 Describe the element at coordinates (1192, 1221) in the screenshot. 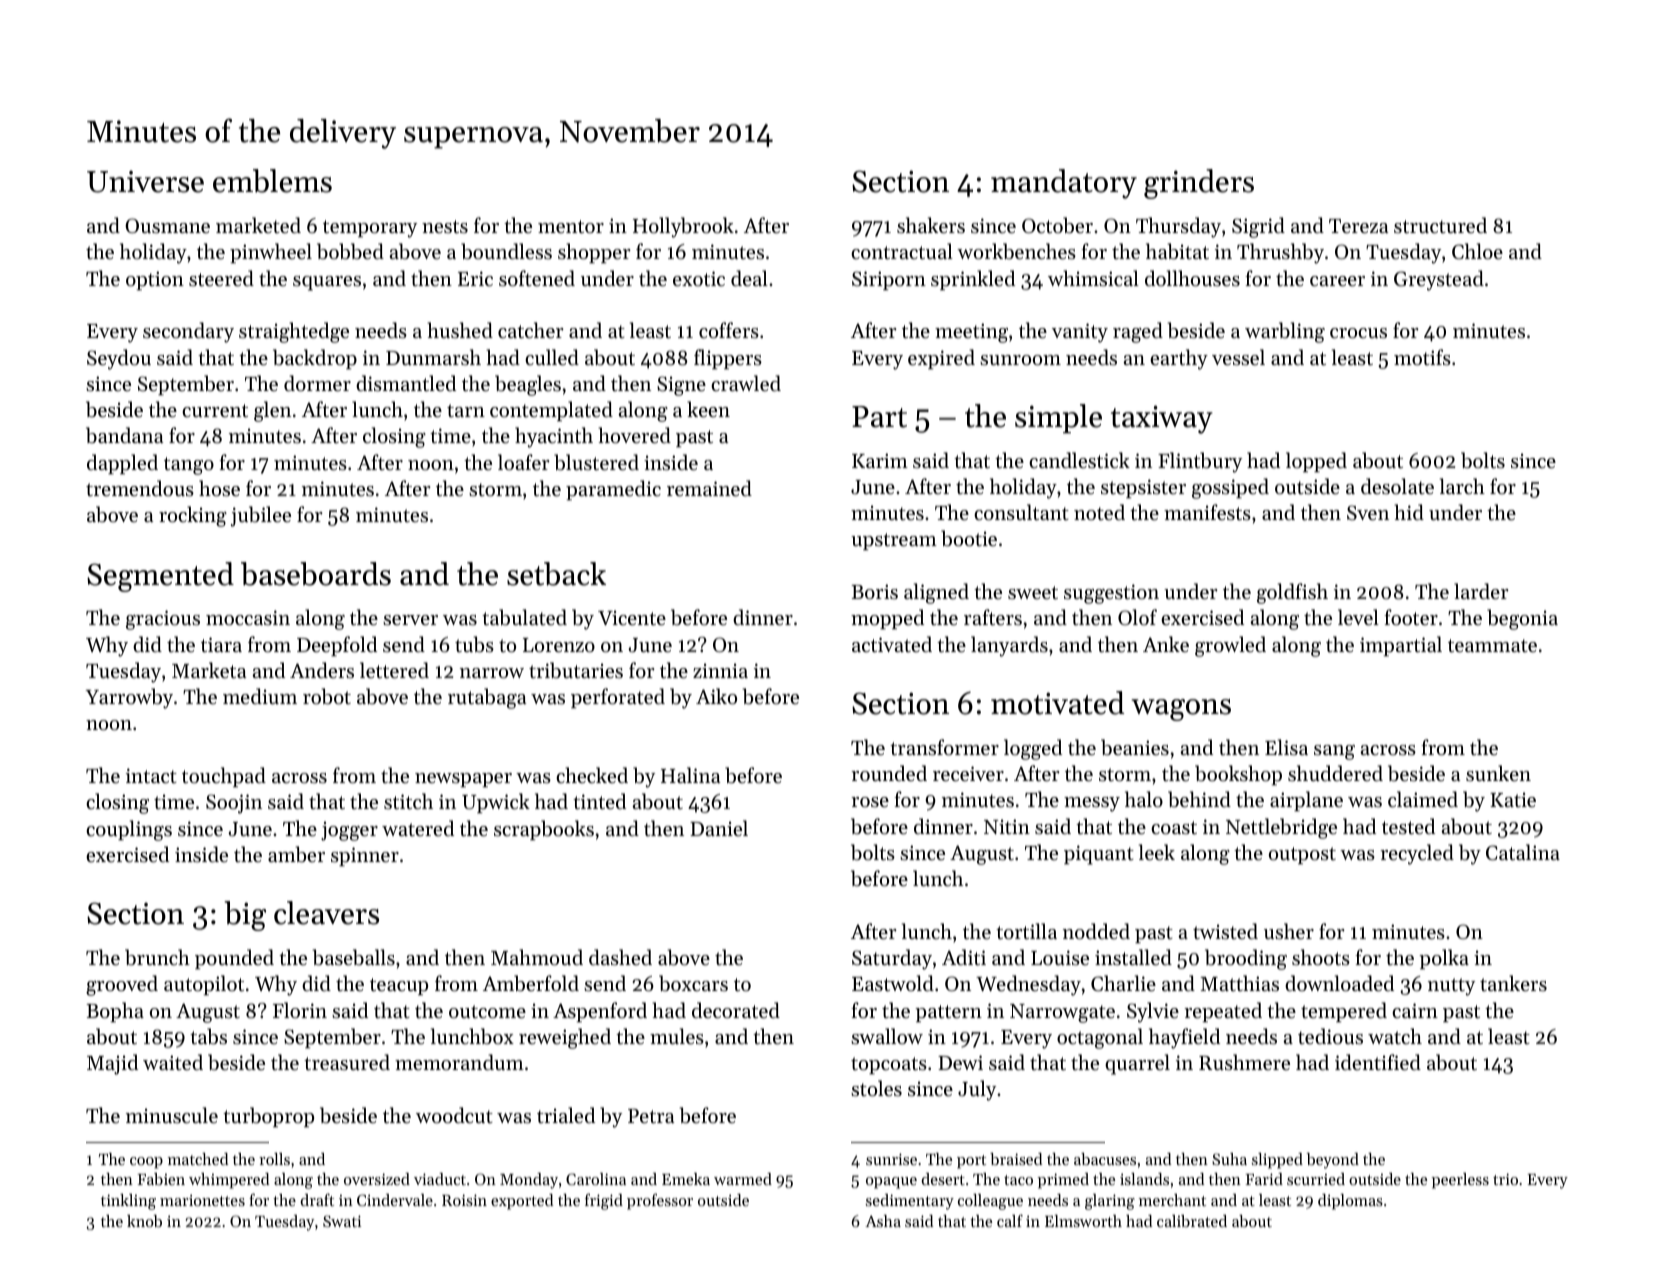

I see `calibrated` at that location.
